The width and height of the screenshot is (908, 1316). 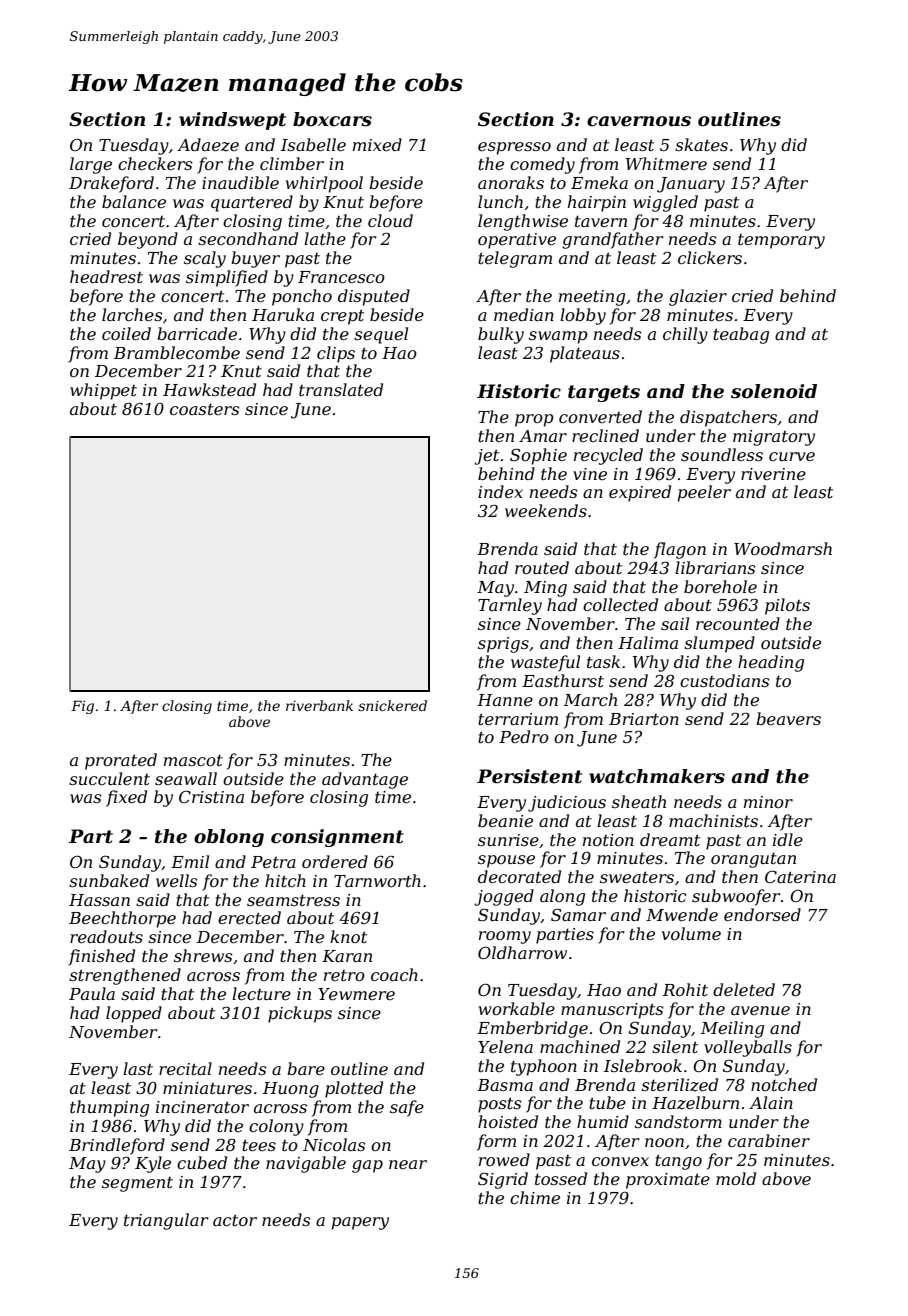 What do you see at coordinates (701, 144) in the screenshot?
I see `skates` at bounding box center [701, 144].
